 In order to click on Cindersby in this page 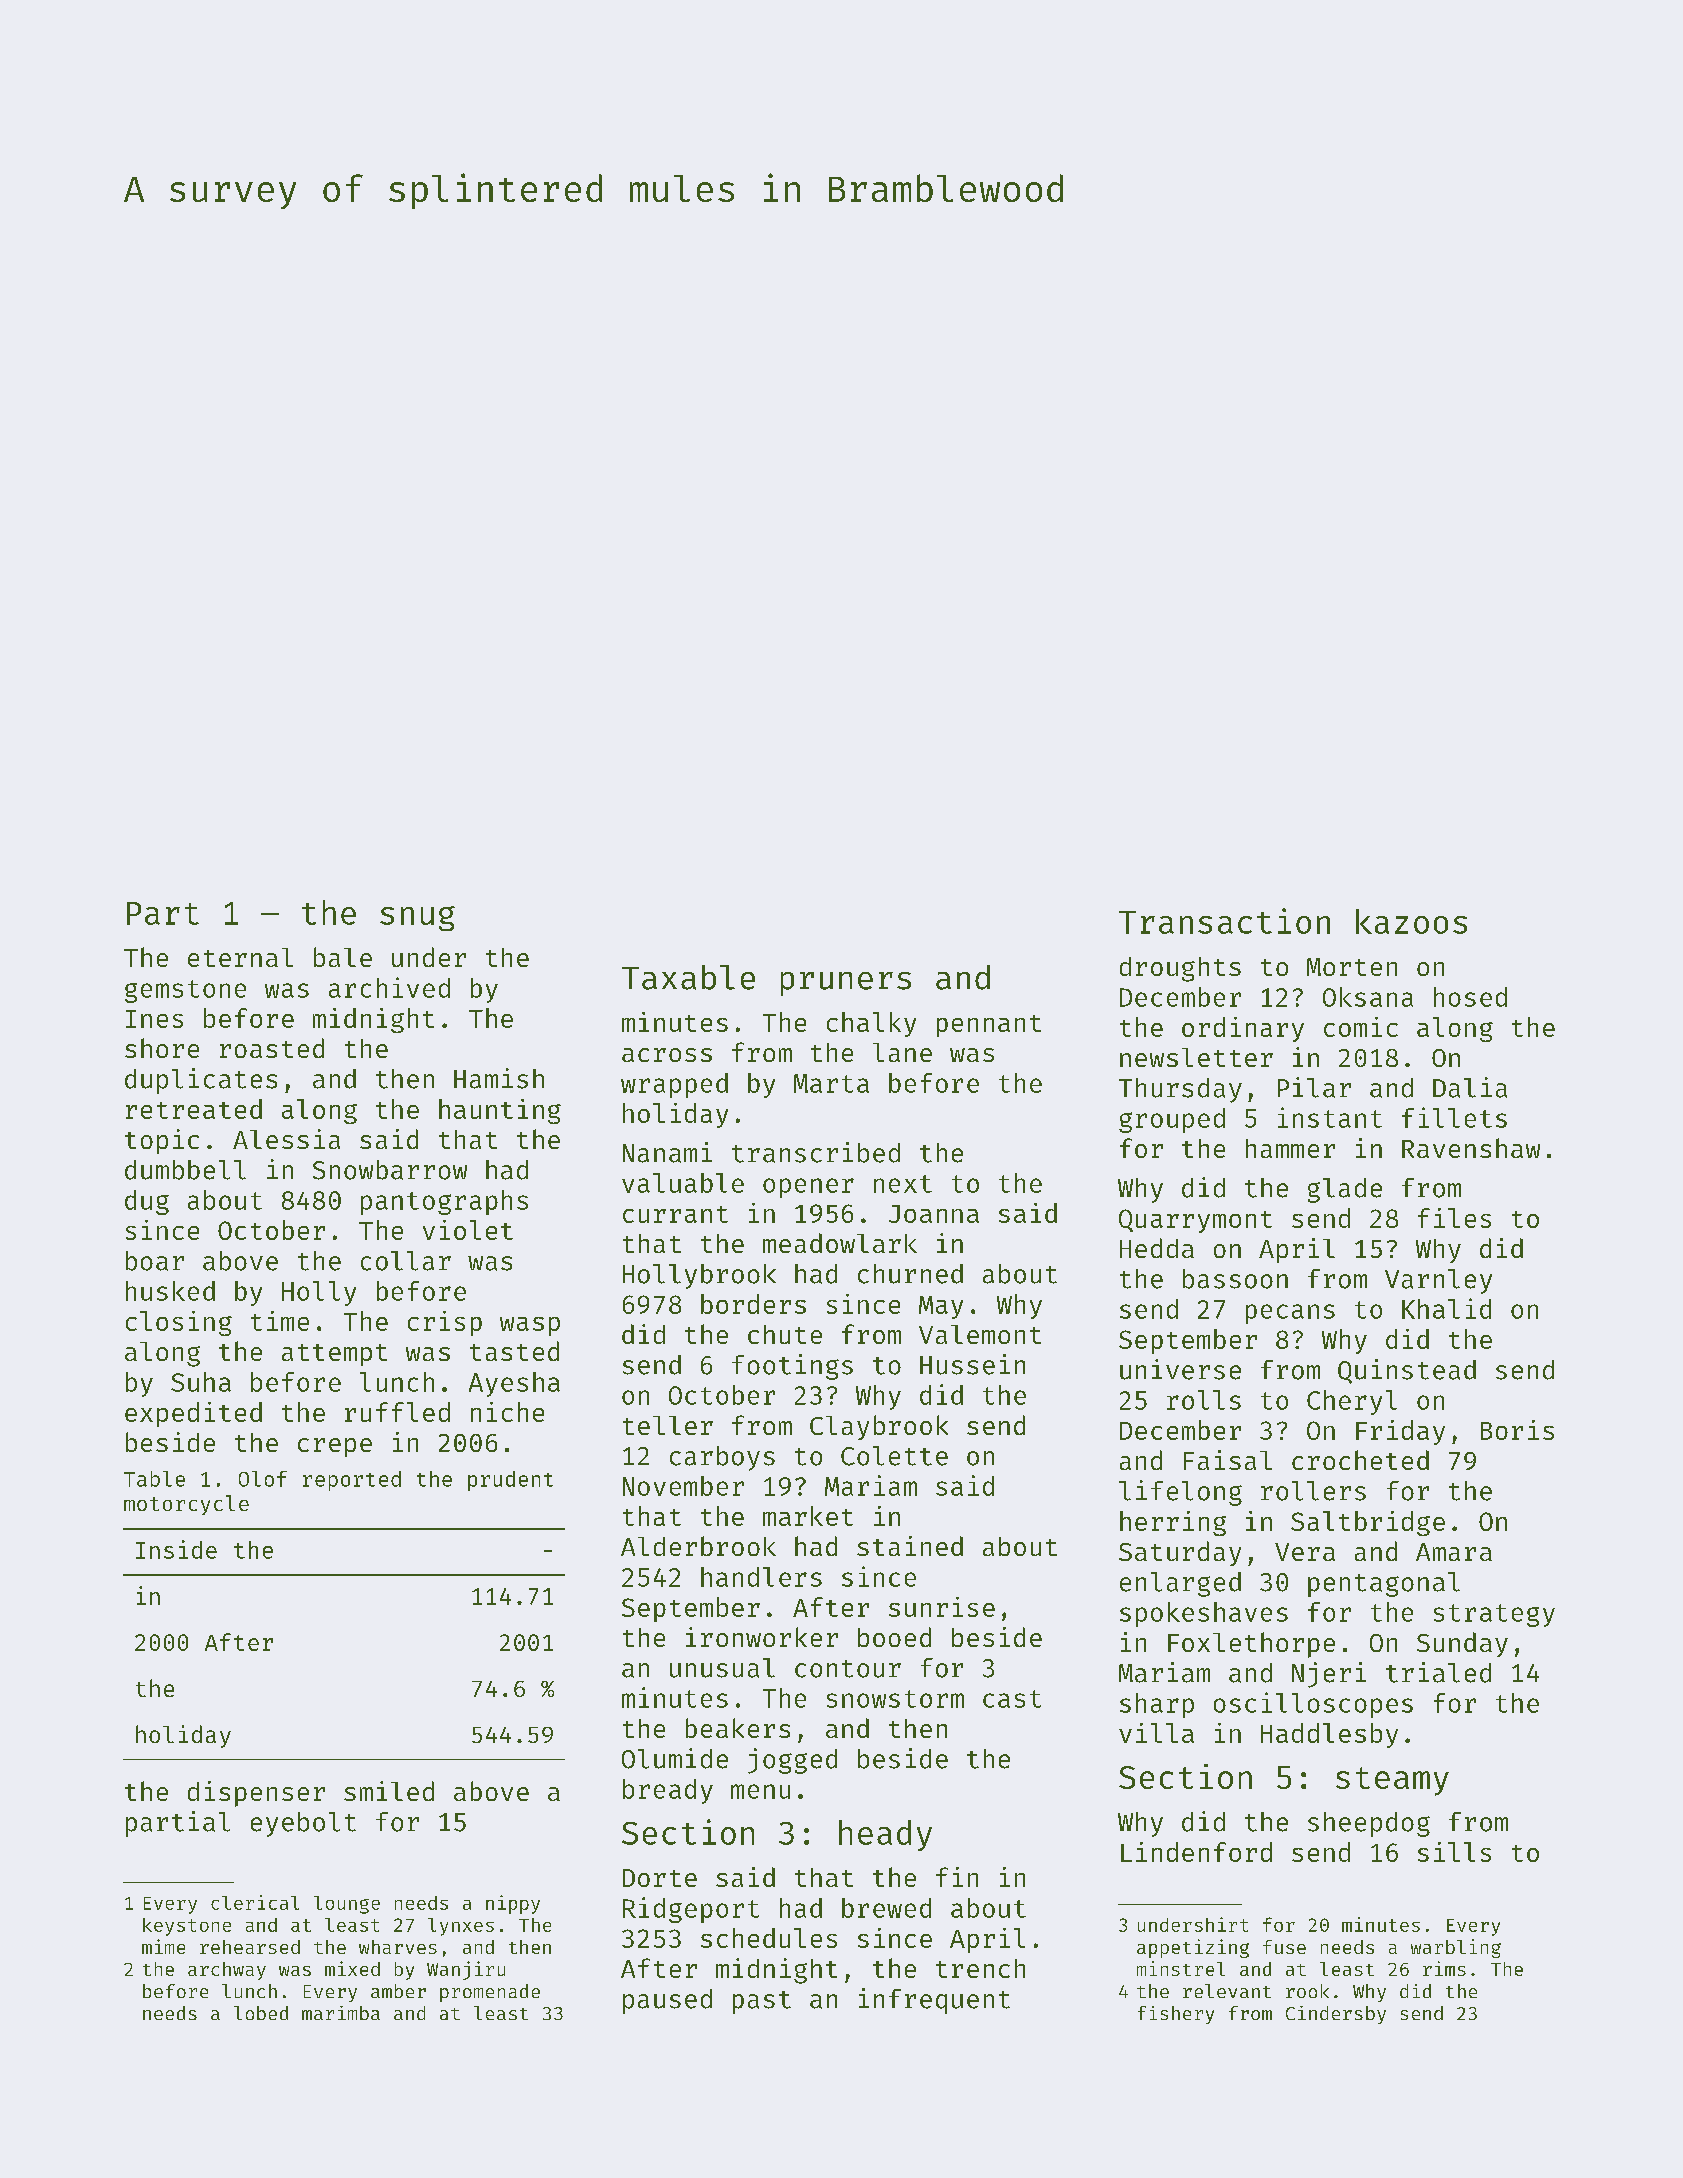, I will do `click(1336, 2015)`.
